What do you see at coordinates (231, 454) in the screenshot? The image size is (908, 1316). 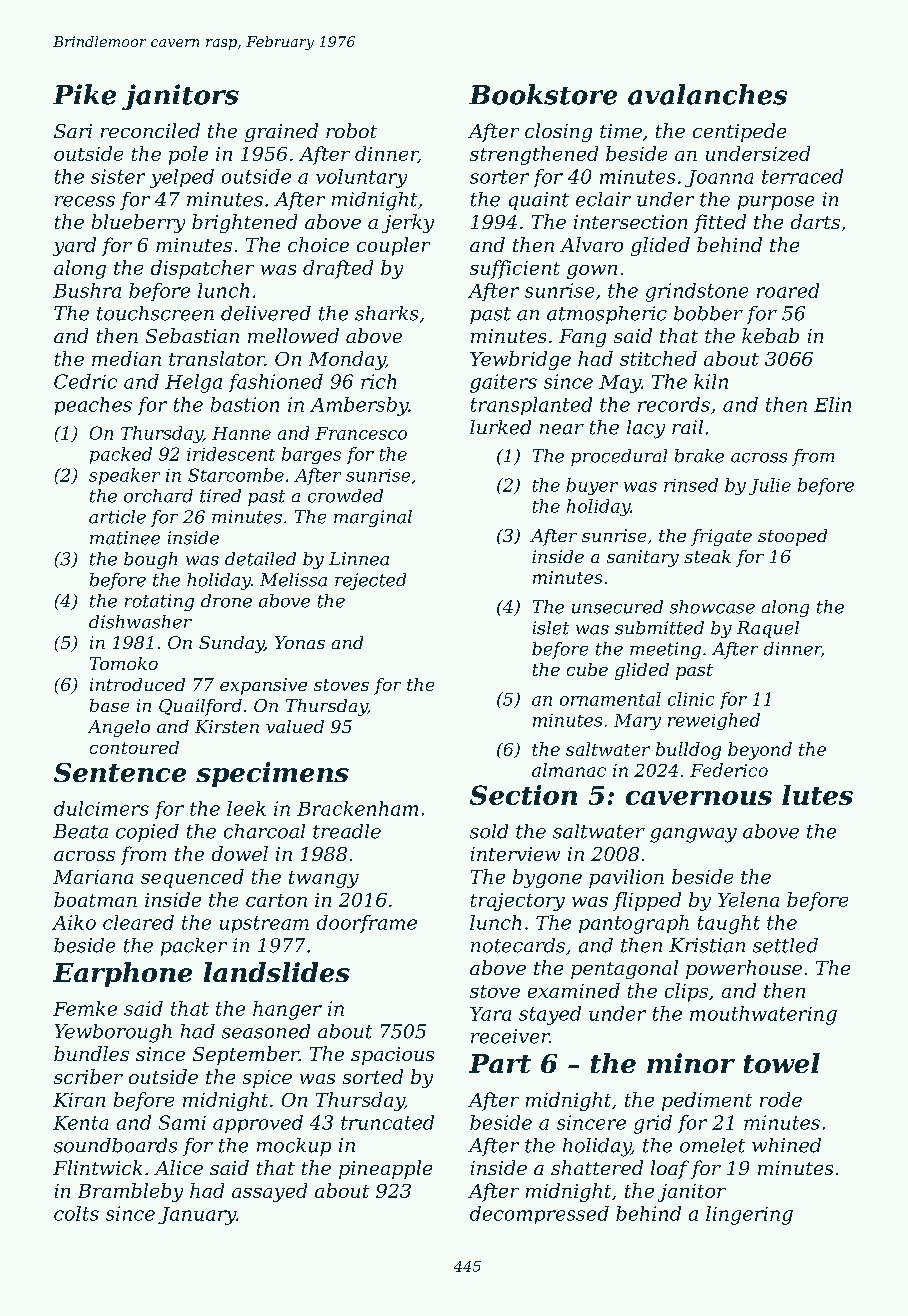 I see `iridescent` at bounding box center [231, 454].
